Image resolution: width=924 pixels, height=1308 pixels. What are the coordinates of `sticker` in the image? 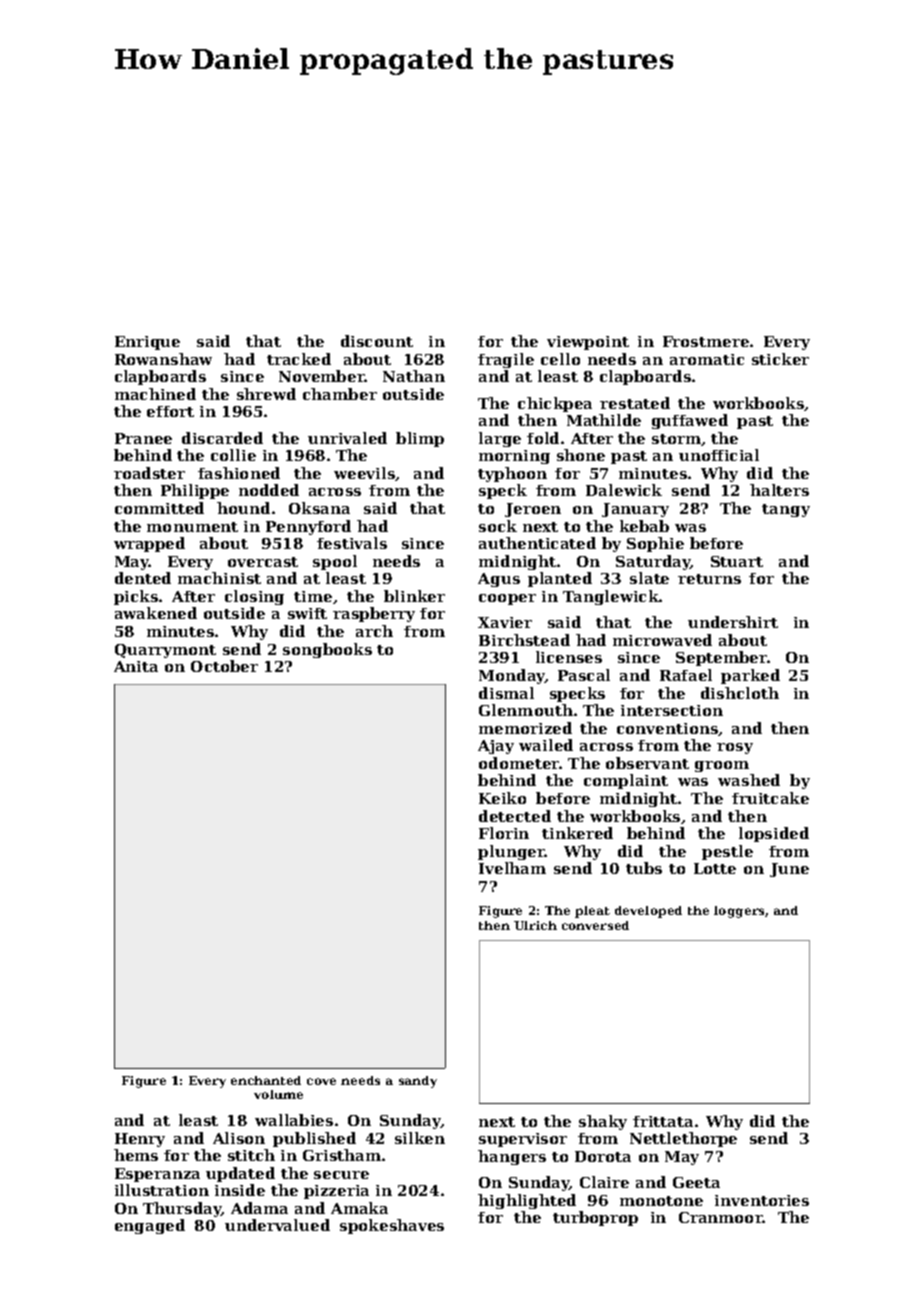 It's located at (780, 359).
